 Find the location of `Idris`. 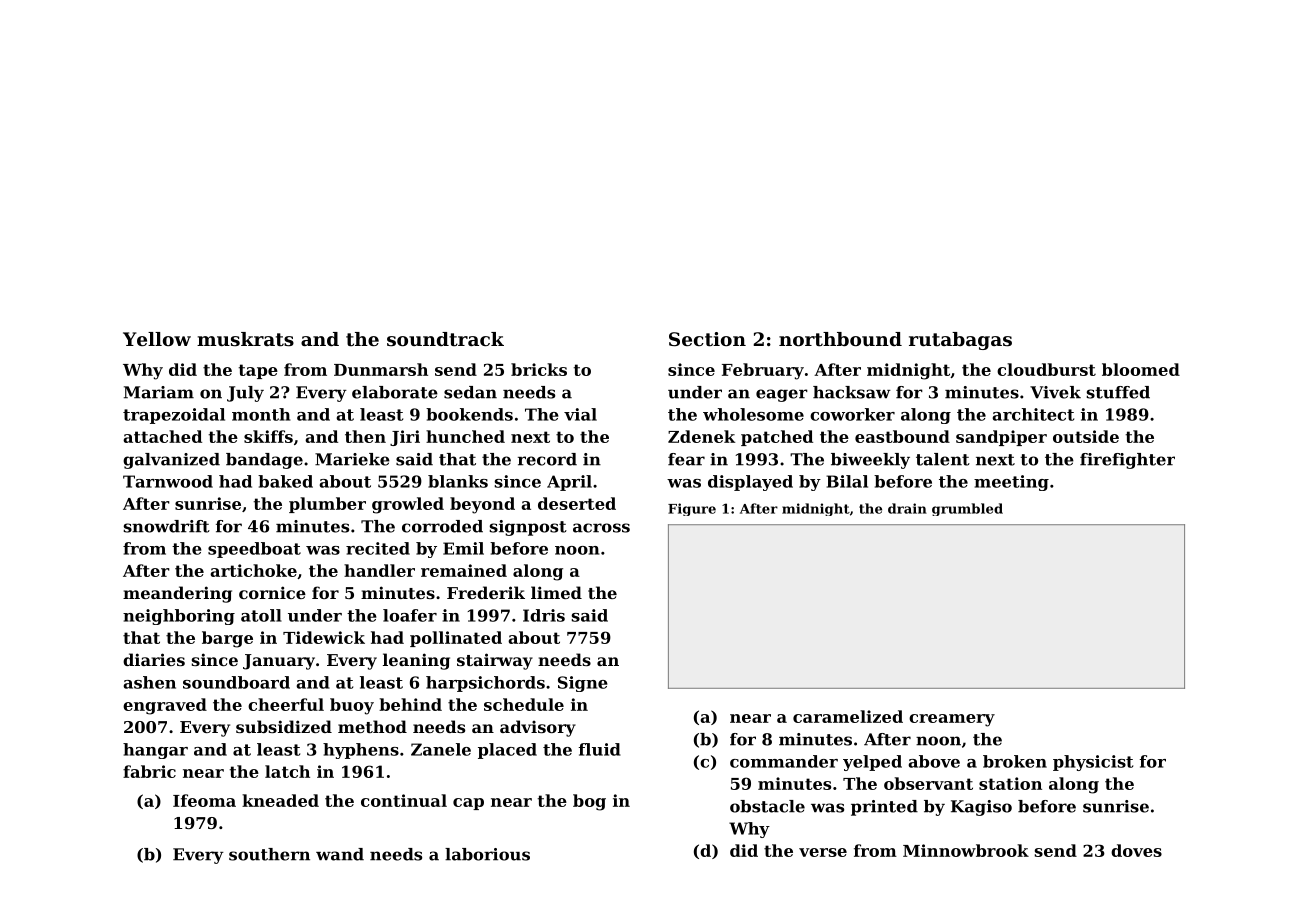

Idris is located at coordinates (544, 615).
